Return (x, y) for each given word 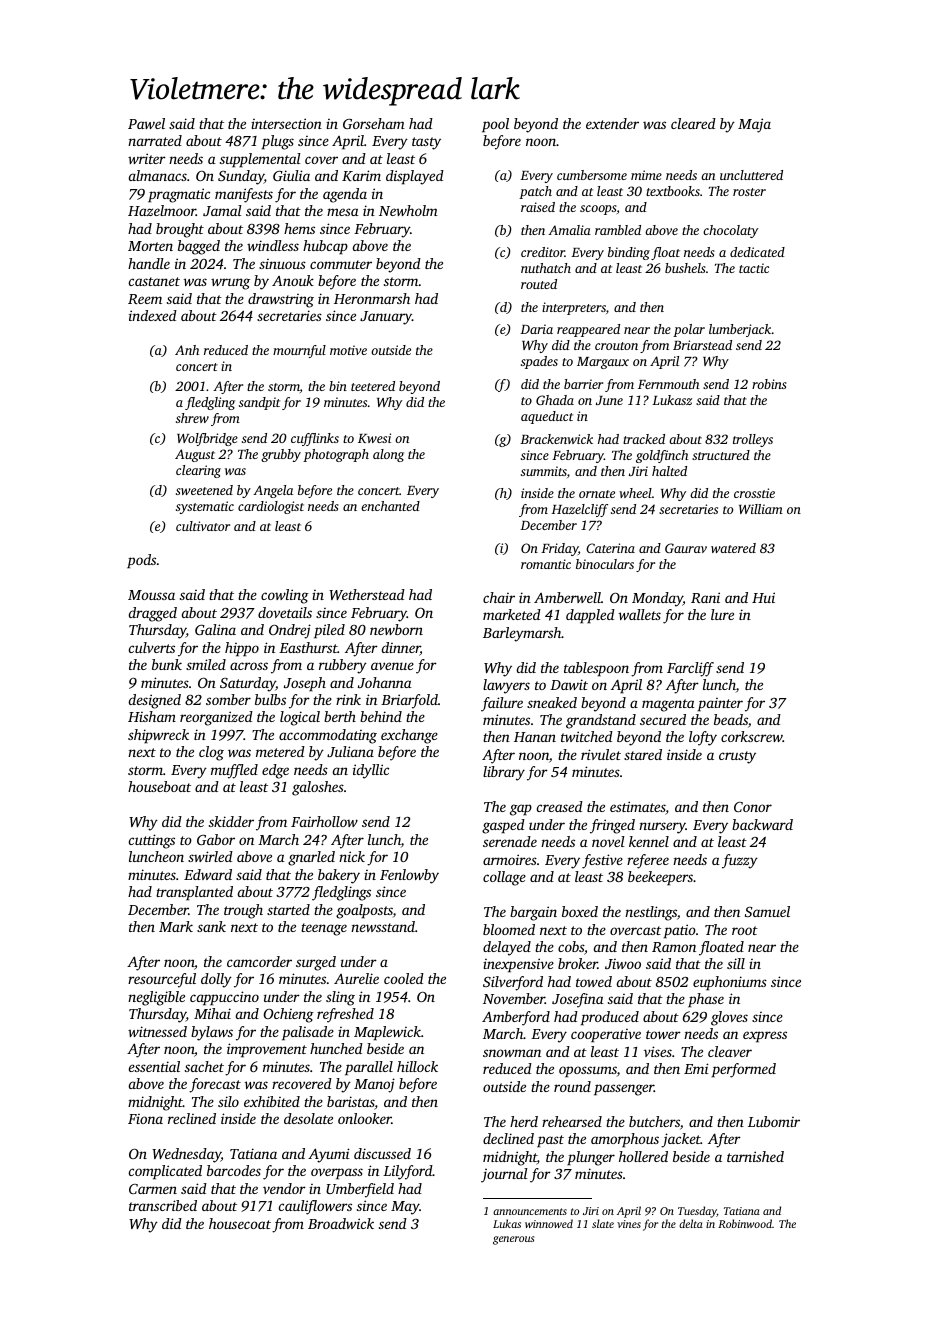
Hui (763, 597)
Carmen (153, 1189)
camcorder (259, 961)
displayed (415, 177)
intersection (286, 123)
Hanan (535, 737)
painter (720, 705)
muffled (234, 771)
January (386, 318)
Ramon (674, 947)
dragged (153, 614)
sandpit (259, 403)
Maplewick (387, 1033)
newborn (396, 629)
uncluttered (751, 175)
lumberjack (740, 330)
